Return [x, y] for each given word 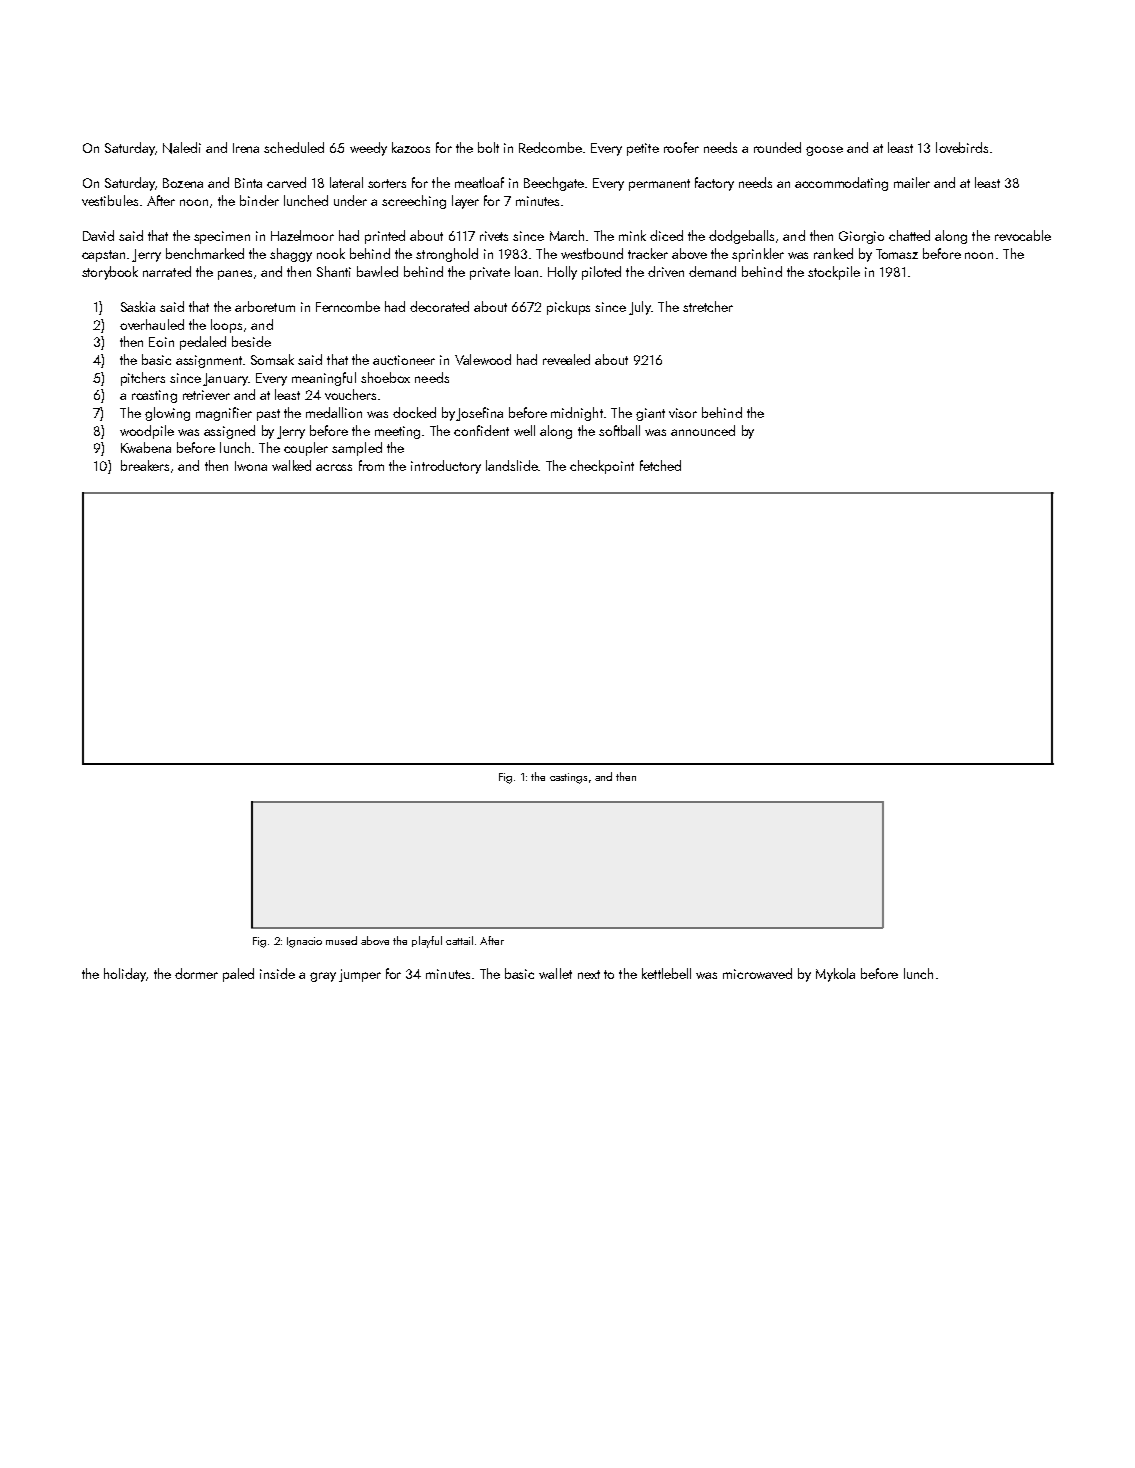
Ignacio [304, 942]
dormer [196, 973]
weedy [368, 149]
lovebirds [962, 147]
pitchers [143, 379]
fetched [660, 465]
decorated [439, 306]
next [589, 974]
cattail [459, 940]
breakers [145, 465]
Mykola [835, 975]
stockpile [834, 273]
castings [568, 778]
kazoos [411, 147]
